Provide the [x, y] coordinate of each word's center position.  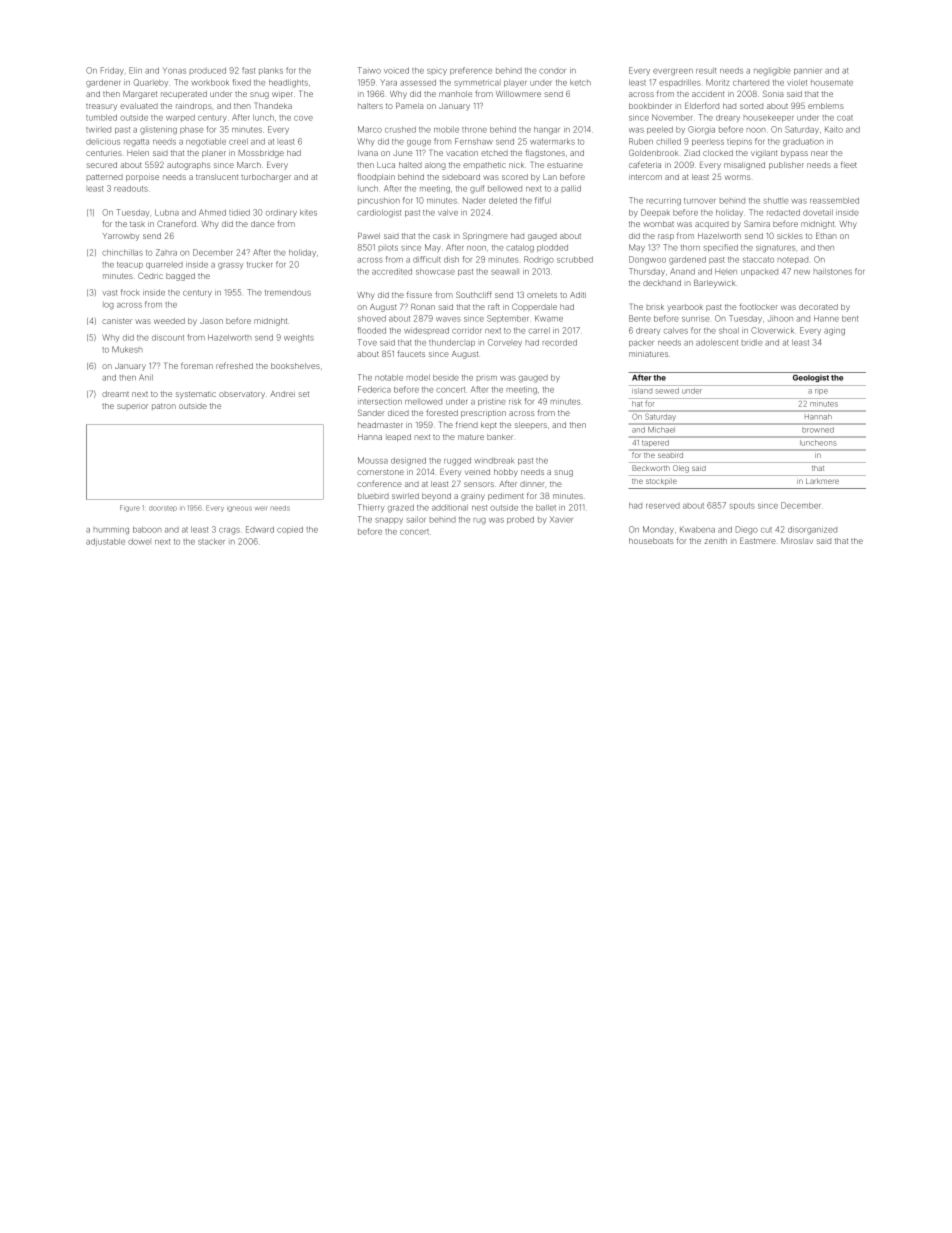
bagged [180, 277]
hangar [547, 130]
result [706, 70]
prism [487, 378]
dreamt [115, 394]
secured [101, 165]
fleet [849, 164]
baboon [147, 529]
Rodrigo [539, 260]
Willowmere [518, 94]
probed [520, 520]
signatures [775, 248]
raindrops [194, 107]
